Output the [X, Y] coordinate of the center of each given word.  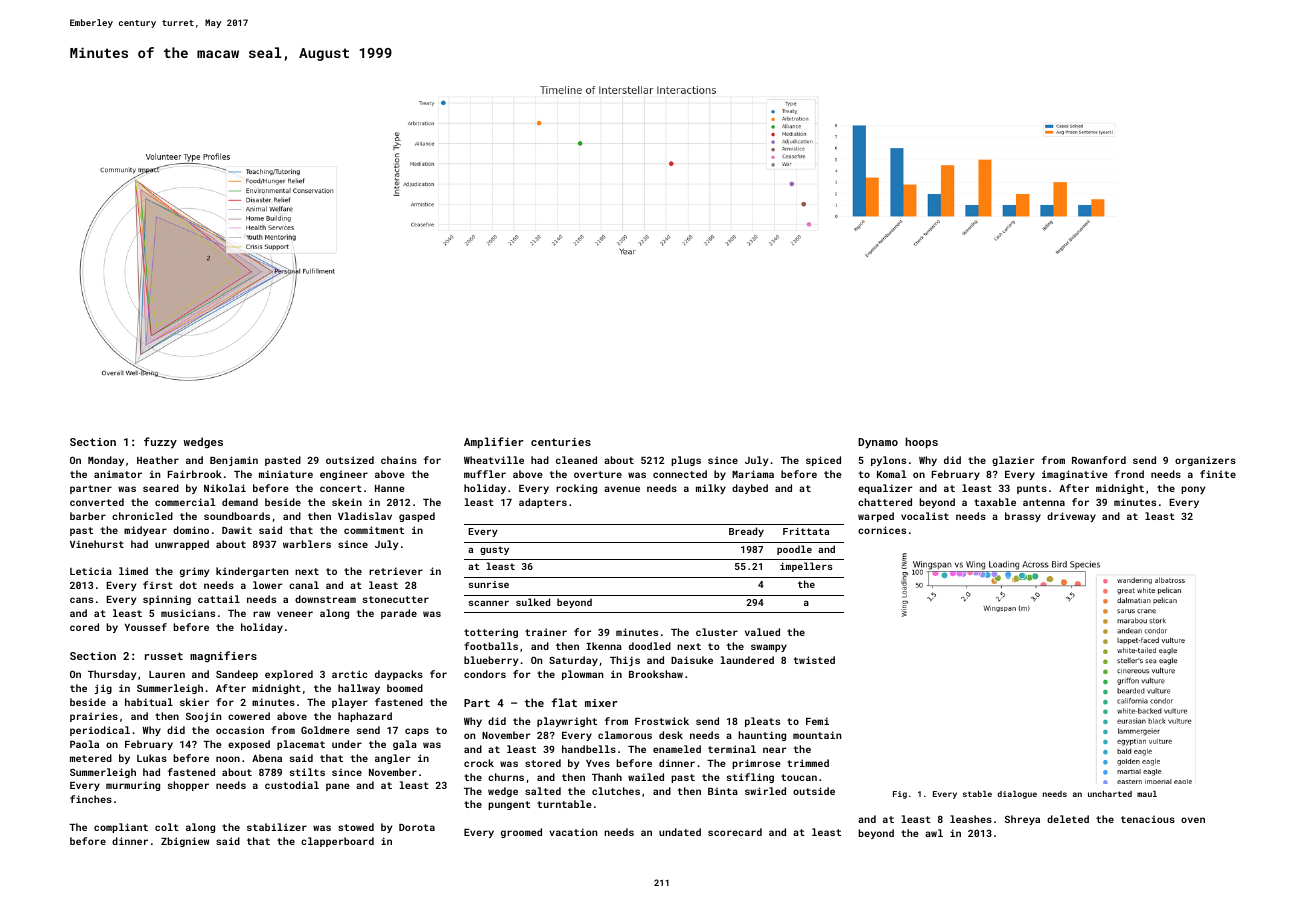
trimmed [808, 763]
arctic [349, 674]
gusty [494, 550]
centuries [561, 442]
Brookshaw [656, 674]
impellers [806, 567]
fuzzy [160, 443]
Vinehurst [97, 544]
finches [91, 799]
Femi [817, 721]
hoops [922, 443]
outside [814, 791]
